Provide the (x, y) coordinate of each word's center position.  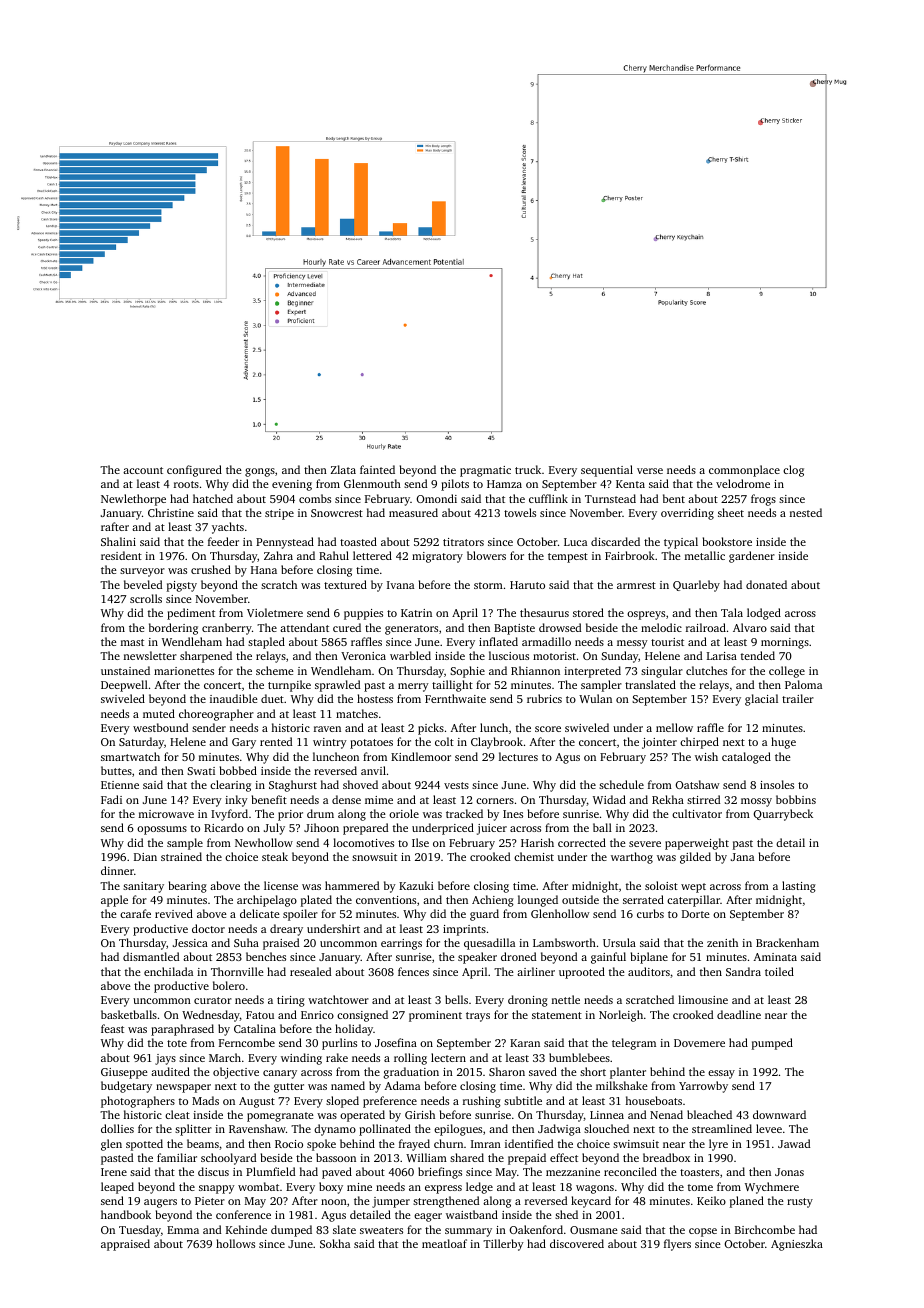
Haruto (527, 585)
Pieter (210, 1201)
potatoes (371, 744)
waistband (472, 1214)
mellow (674, 727)
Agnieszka (797, 1245)
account (143, 470)
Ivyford (229, 815)
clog (793, 471)
